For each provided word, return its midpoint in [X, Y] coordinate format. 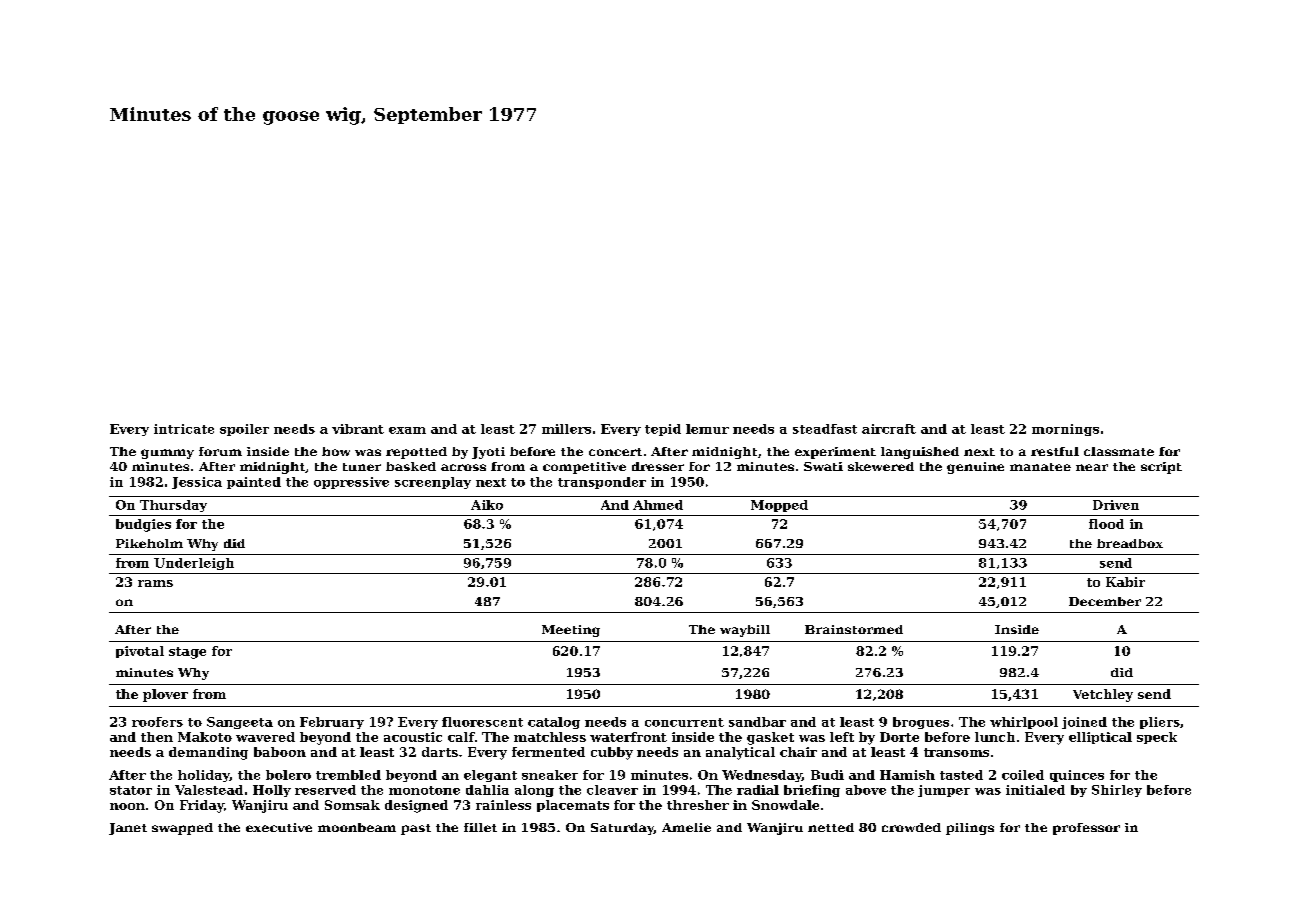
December [1105, 601]
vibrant [358, 429]
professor [1086, 829]
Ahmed [658, 505]
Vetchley [1103, 695]
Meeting [571, 631]
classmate [1119, 451]
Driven [1116, 505]
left [842, 737]
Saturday [622, 829]
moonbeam [357, 827]
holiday [204, 776]
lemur [707, 429]
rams [155, 583]
